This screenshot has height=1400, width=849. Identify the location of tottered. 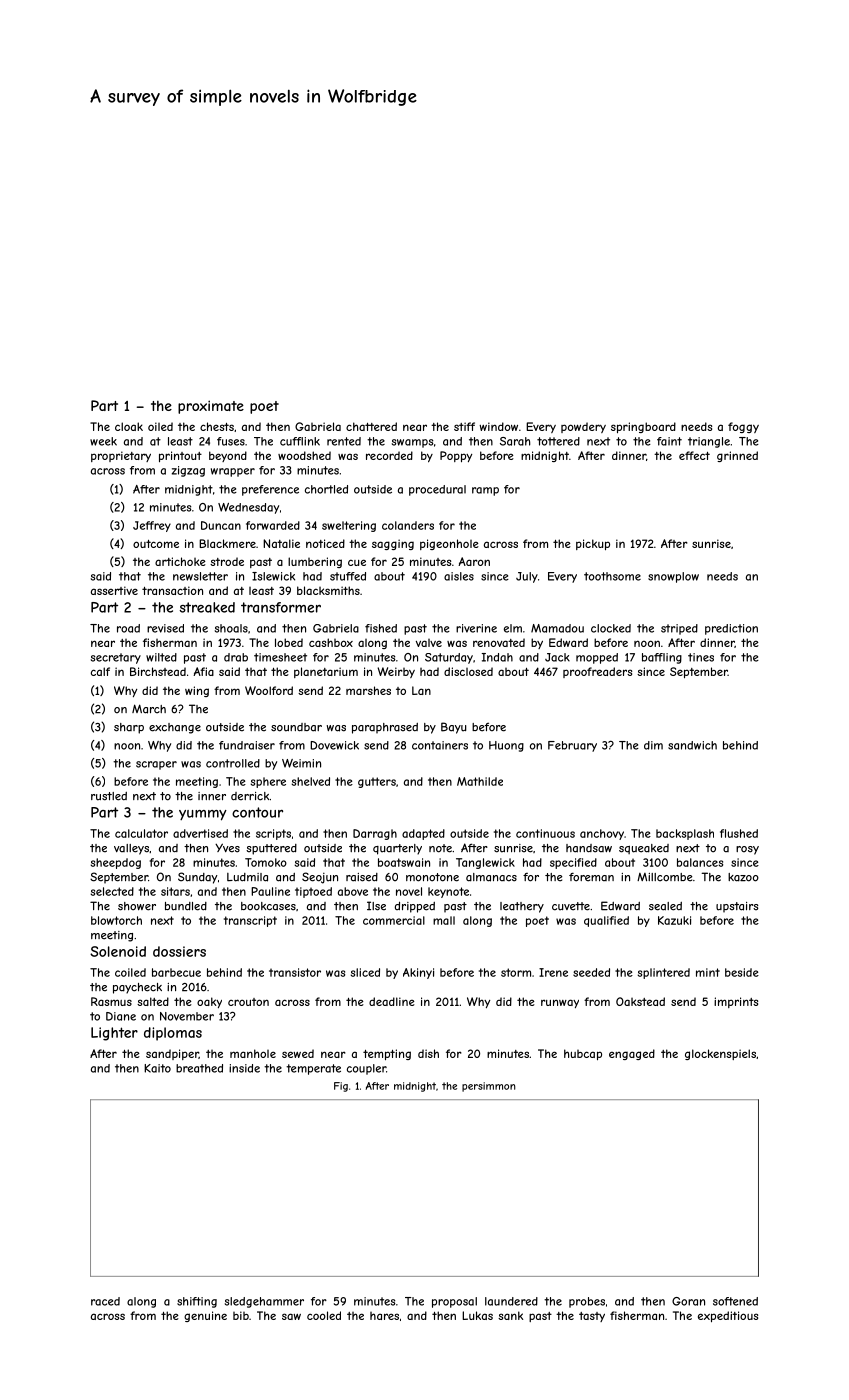
(558, 441).
